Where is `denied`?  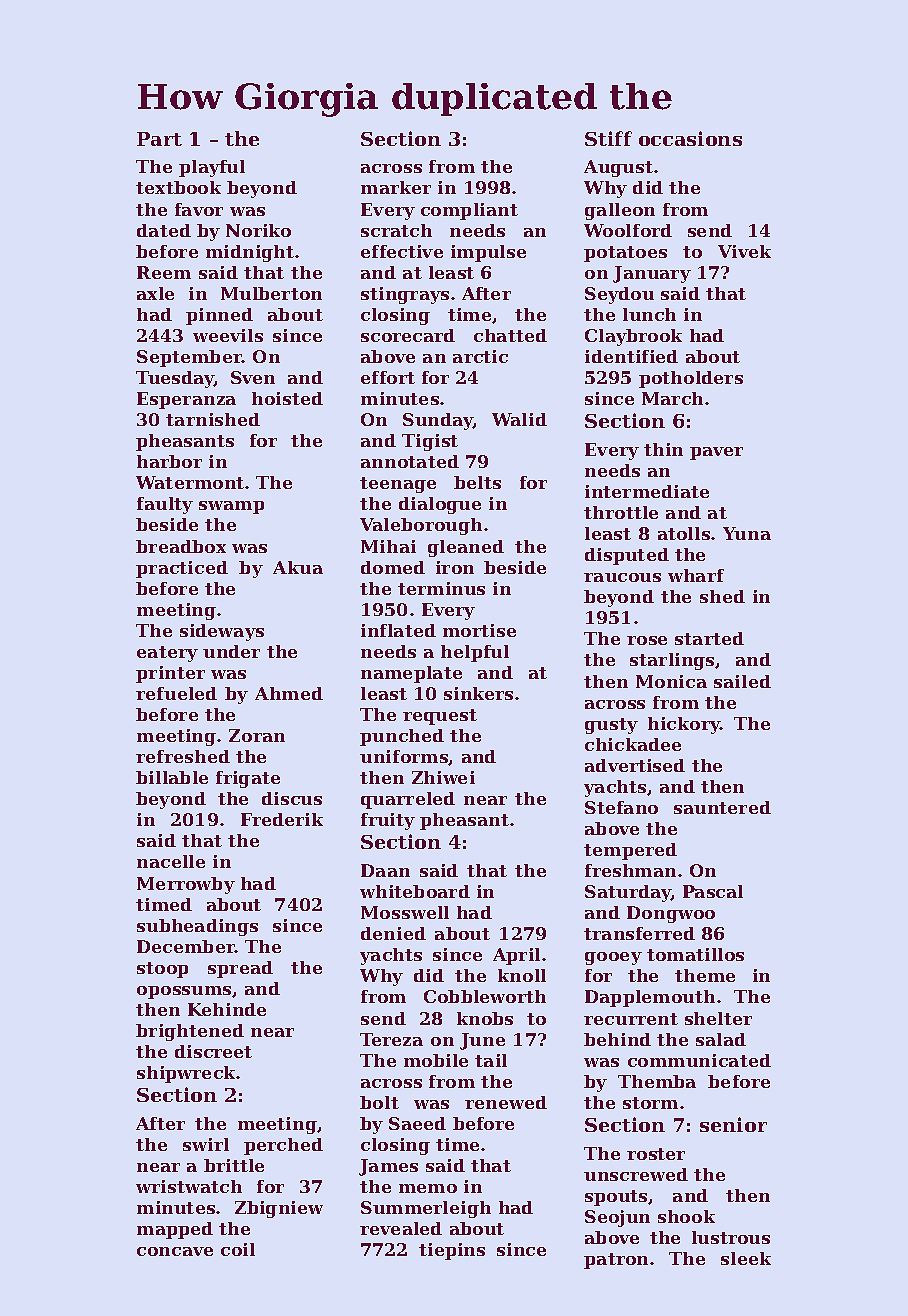
denied is located at coordinates (393, 933).
